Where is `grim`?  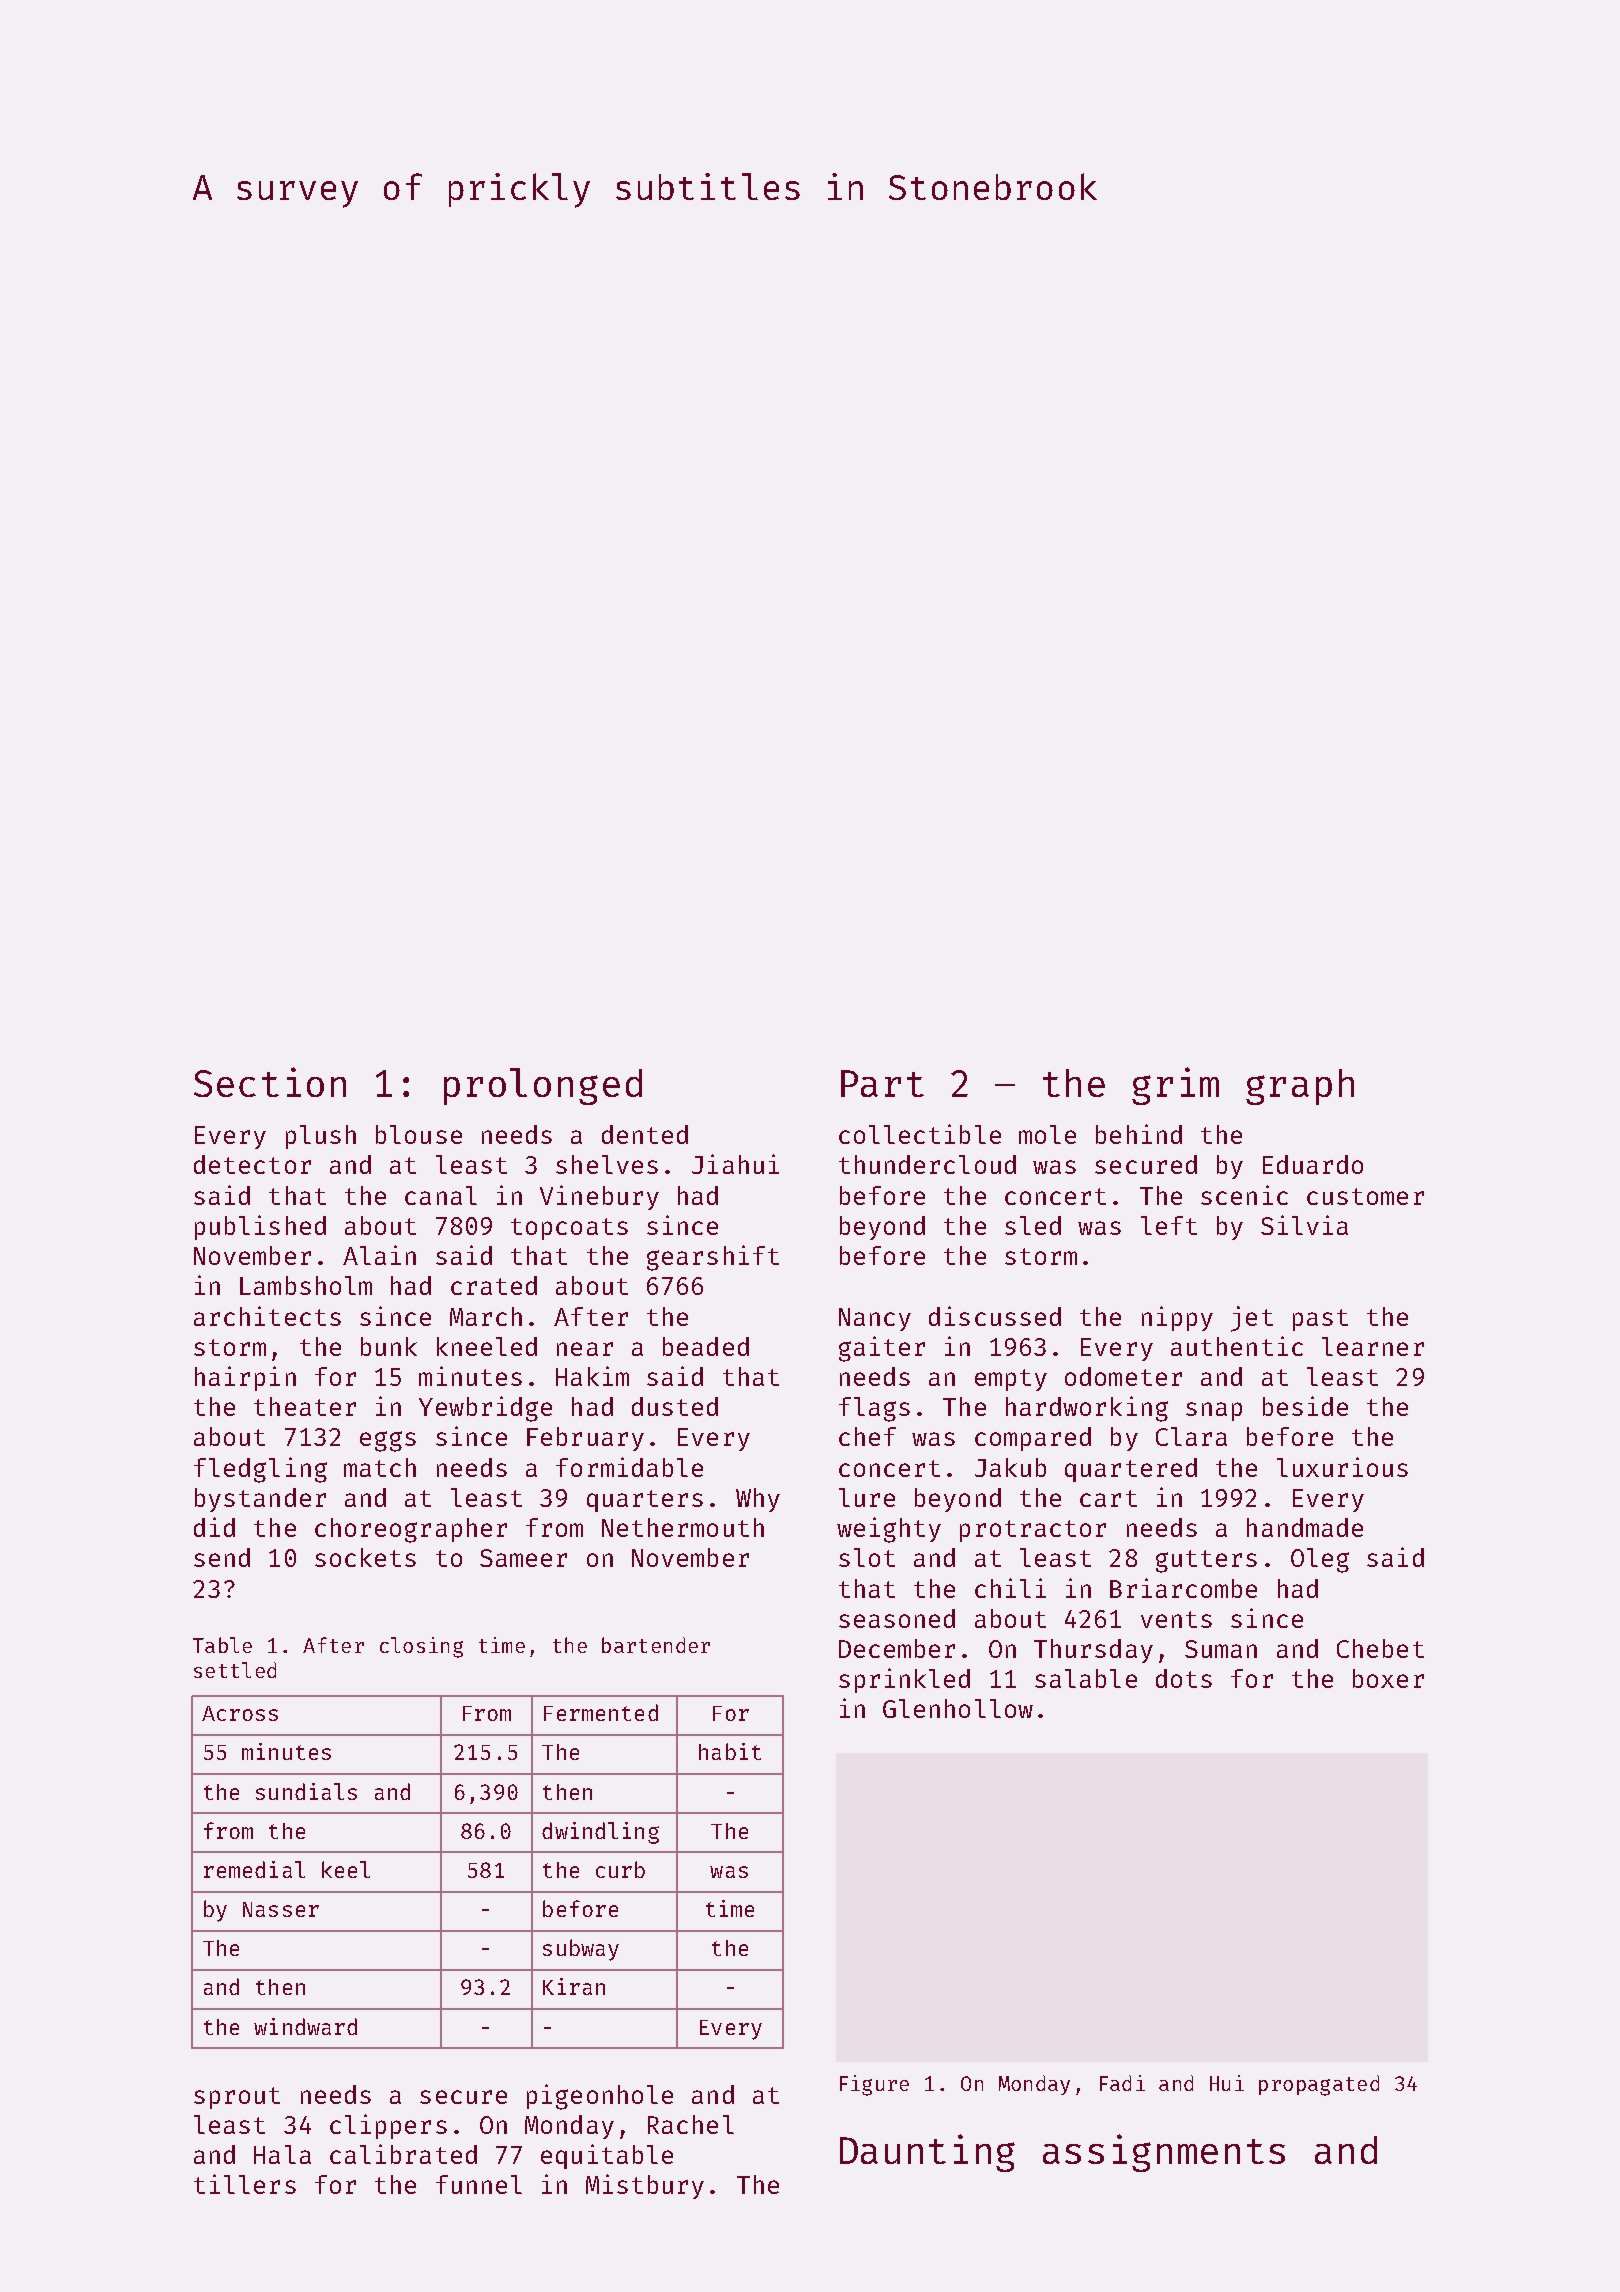
grim is located at coordinates (1175, 1086).
